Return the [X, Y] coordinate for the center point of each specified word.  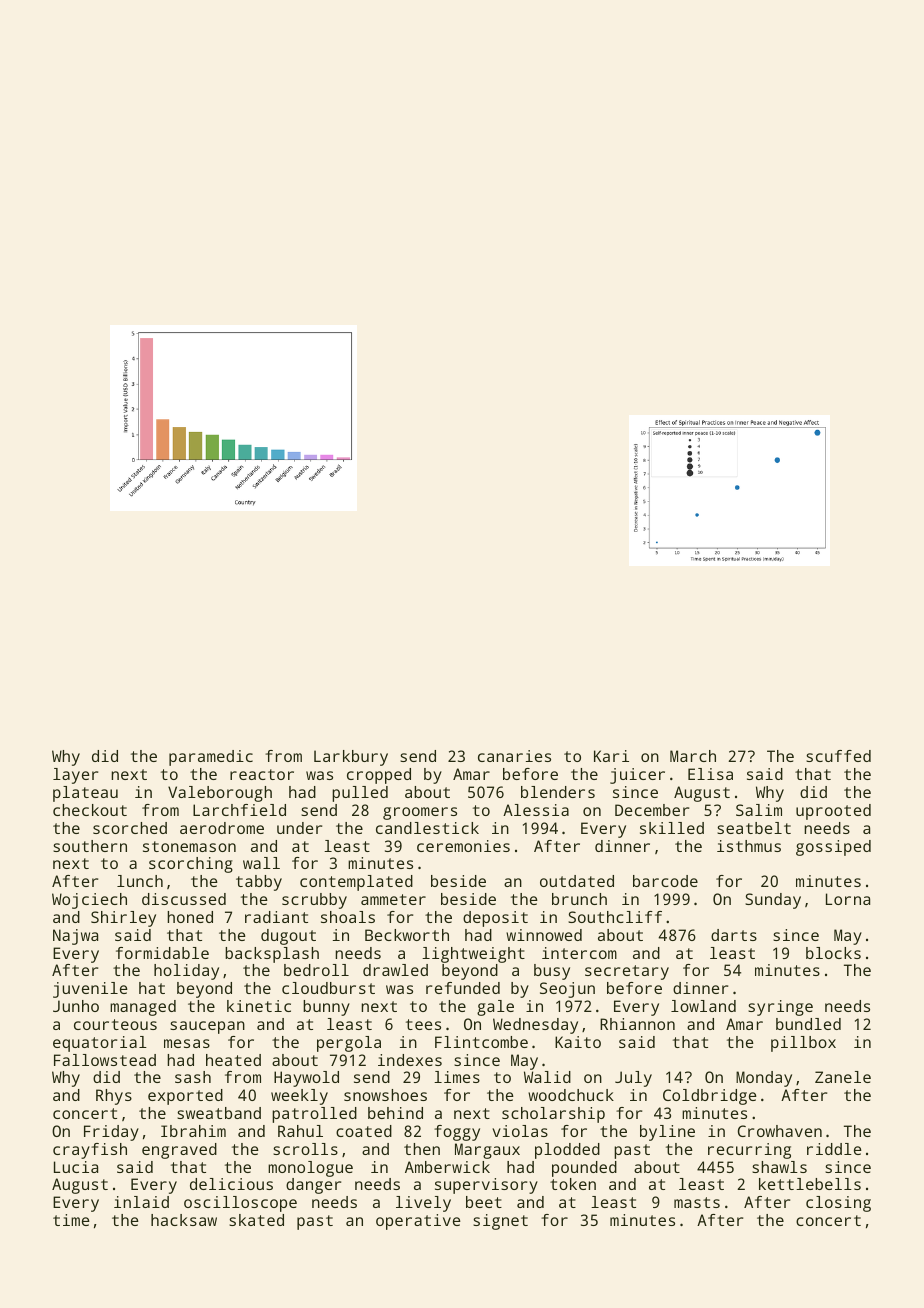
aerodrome [222, 828]
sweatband [219, 1113]
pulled [360, 794]
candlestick [427, 828]
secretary [627, 972]
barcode [665, 881]
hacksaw [184, 1220]
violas [520, 1131]
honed [190, 917]
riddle [834, 1149]
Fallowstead [105, 1060]
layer [75, 776]
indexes [410, 1060]
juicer [637, 776]
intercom [579, 953]
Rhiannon [637, 1024]
